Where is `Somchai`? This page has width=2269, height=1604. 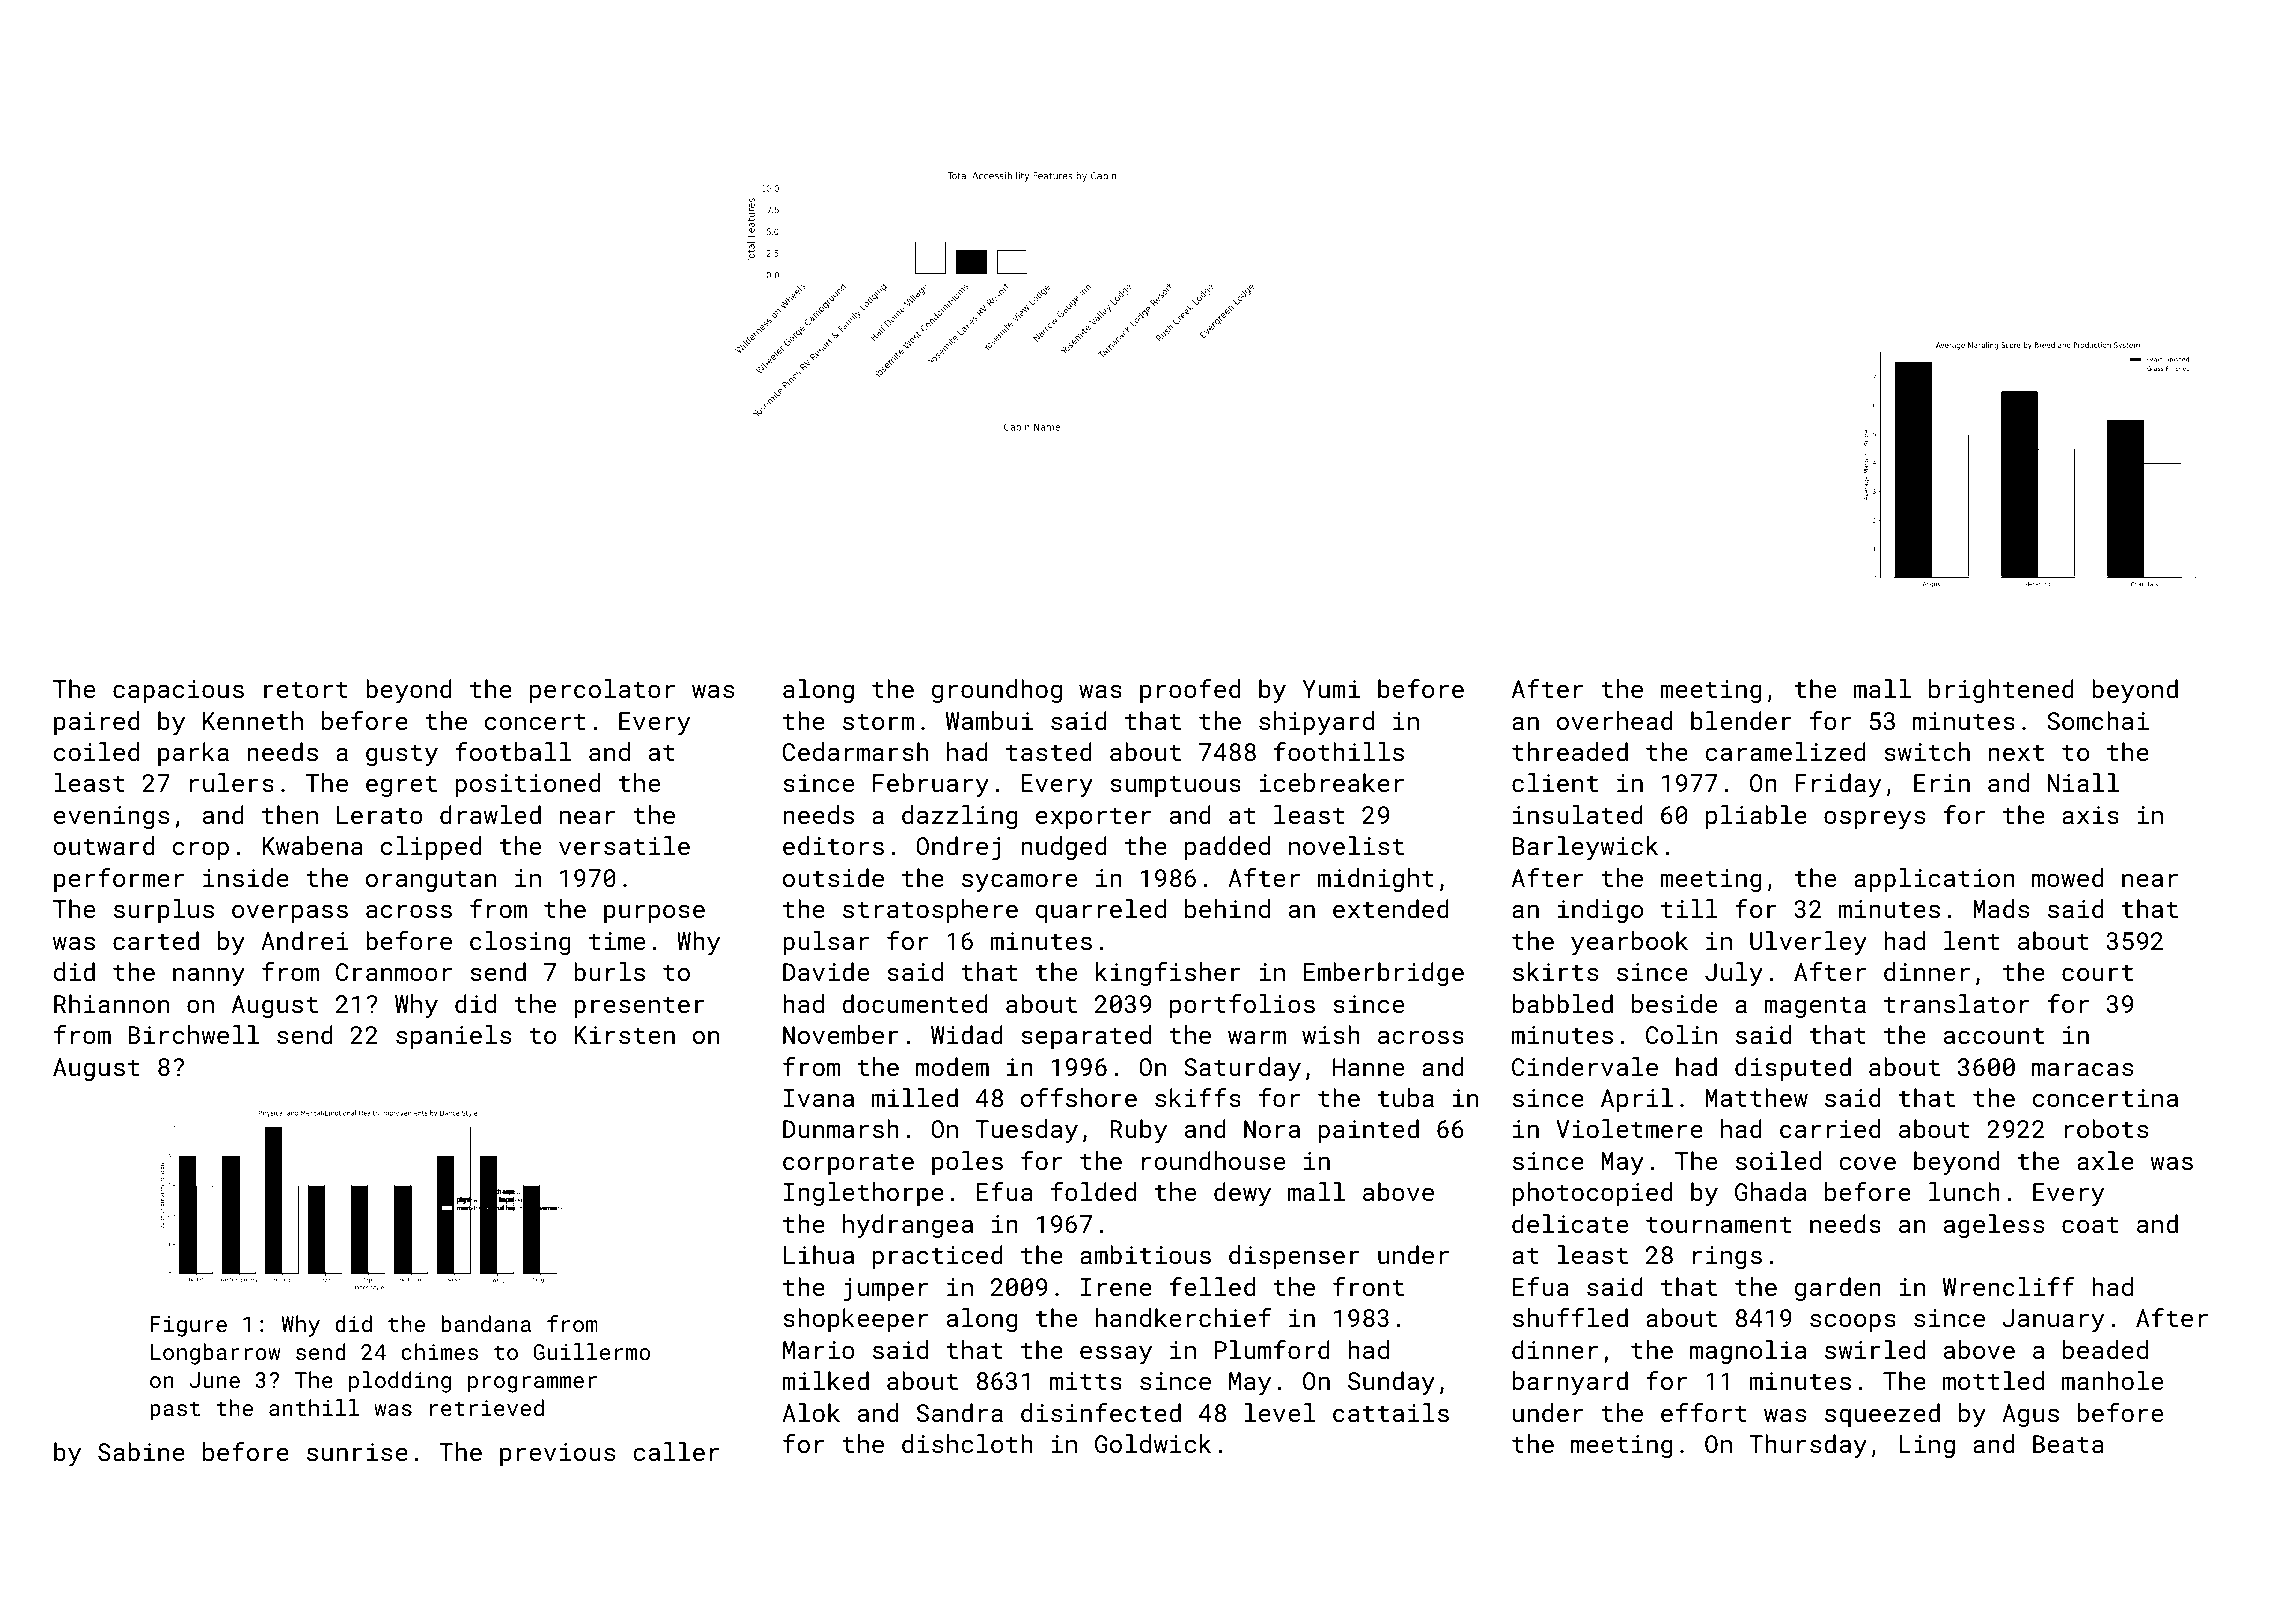 Somchai is located at coordinates (2098, 720).
